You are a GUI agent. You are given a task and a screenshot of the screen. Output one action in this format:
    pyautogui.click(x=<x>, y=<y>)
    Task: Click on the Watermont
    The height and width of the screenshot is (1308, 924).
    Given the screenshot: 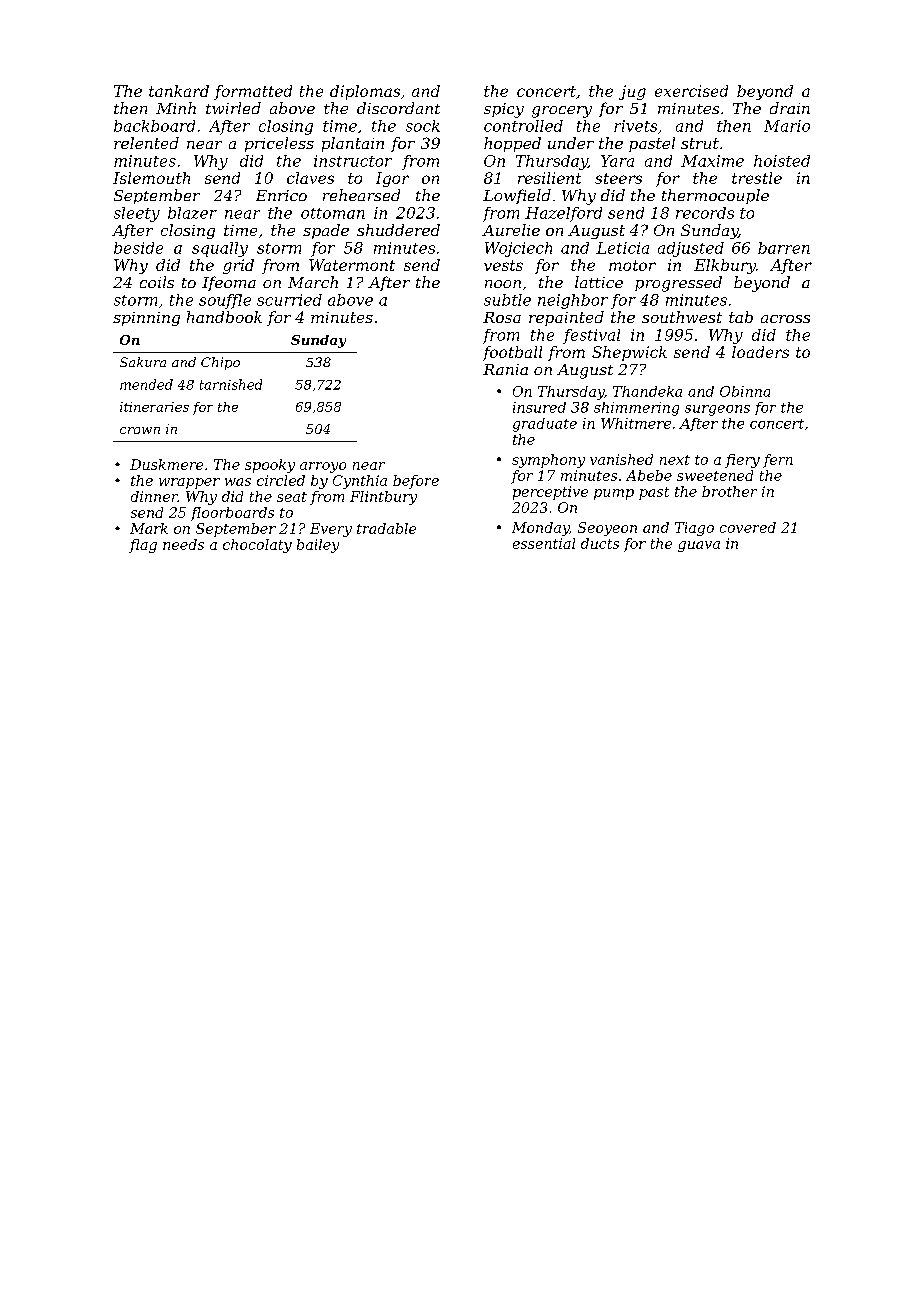 What is the action you would take?
    pyautogui.click(x=352, y=265)
